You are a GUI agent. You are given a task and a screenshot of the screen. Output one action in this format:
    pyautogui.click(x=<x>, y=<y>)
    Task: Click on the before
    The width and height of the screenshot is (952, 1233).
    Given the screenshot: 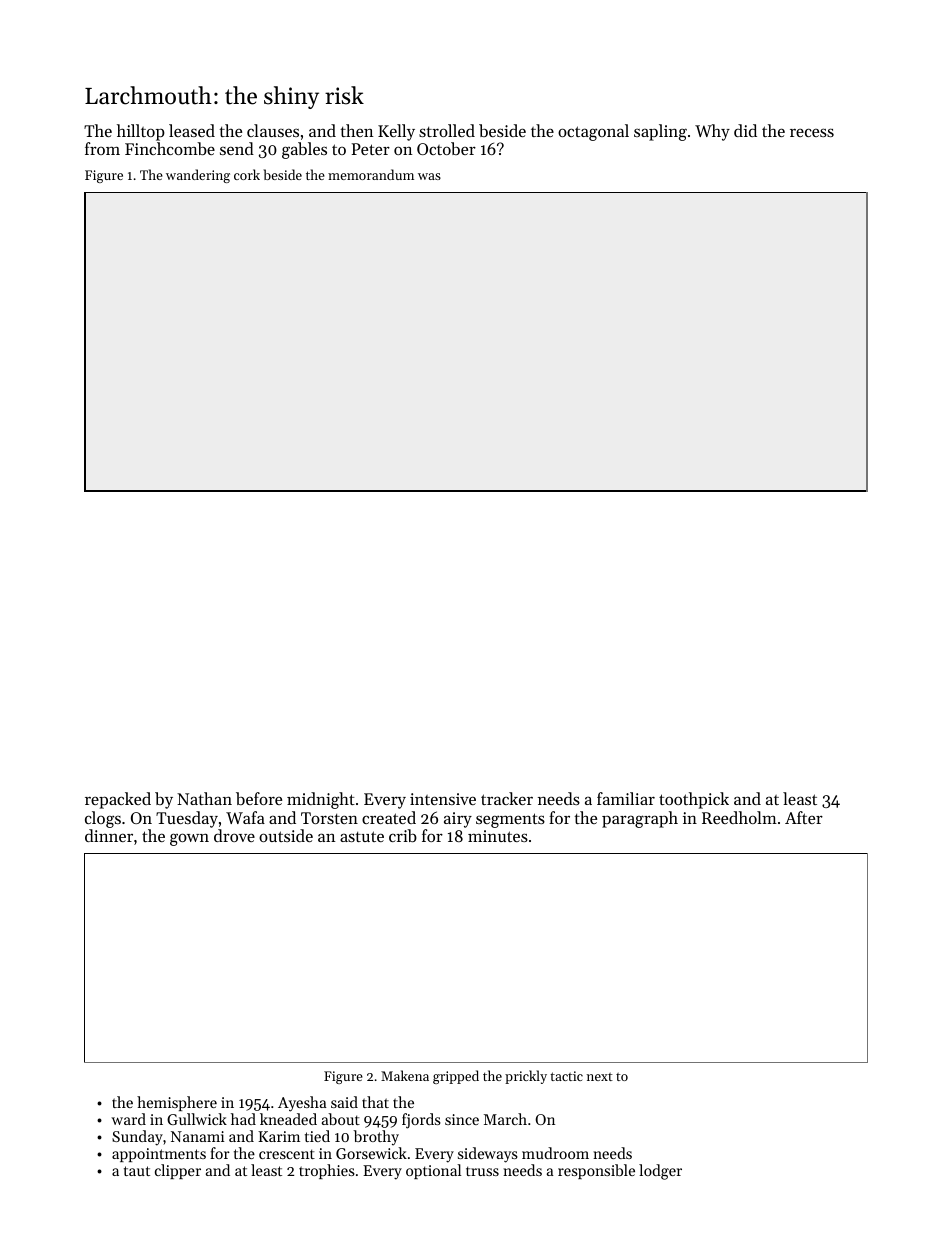 What is the action you would take?
    pyautogui.click(x=259, y=798)
